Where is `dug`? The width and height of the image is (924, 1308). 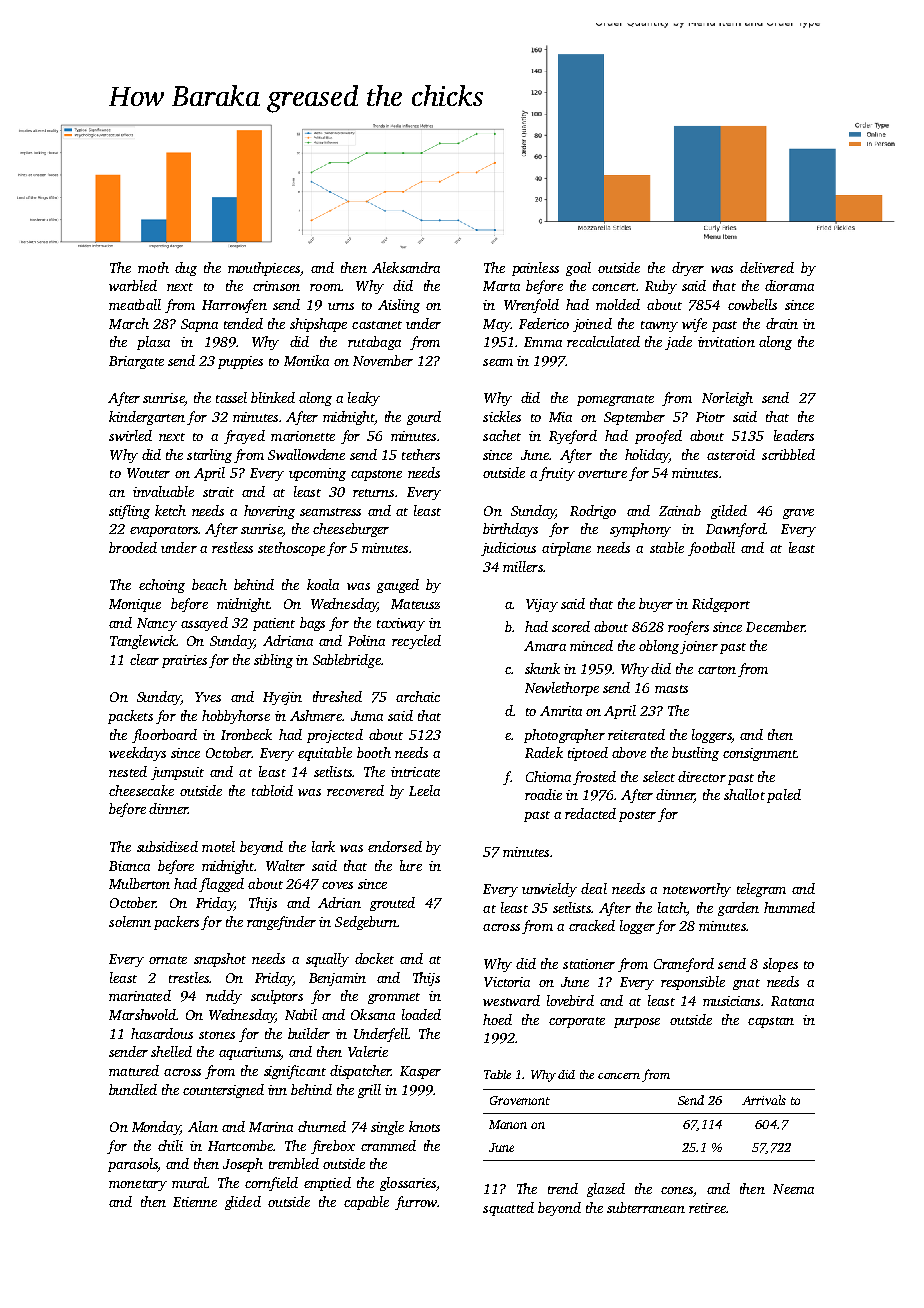
dug is located at coordinates (186, 269).
